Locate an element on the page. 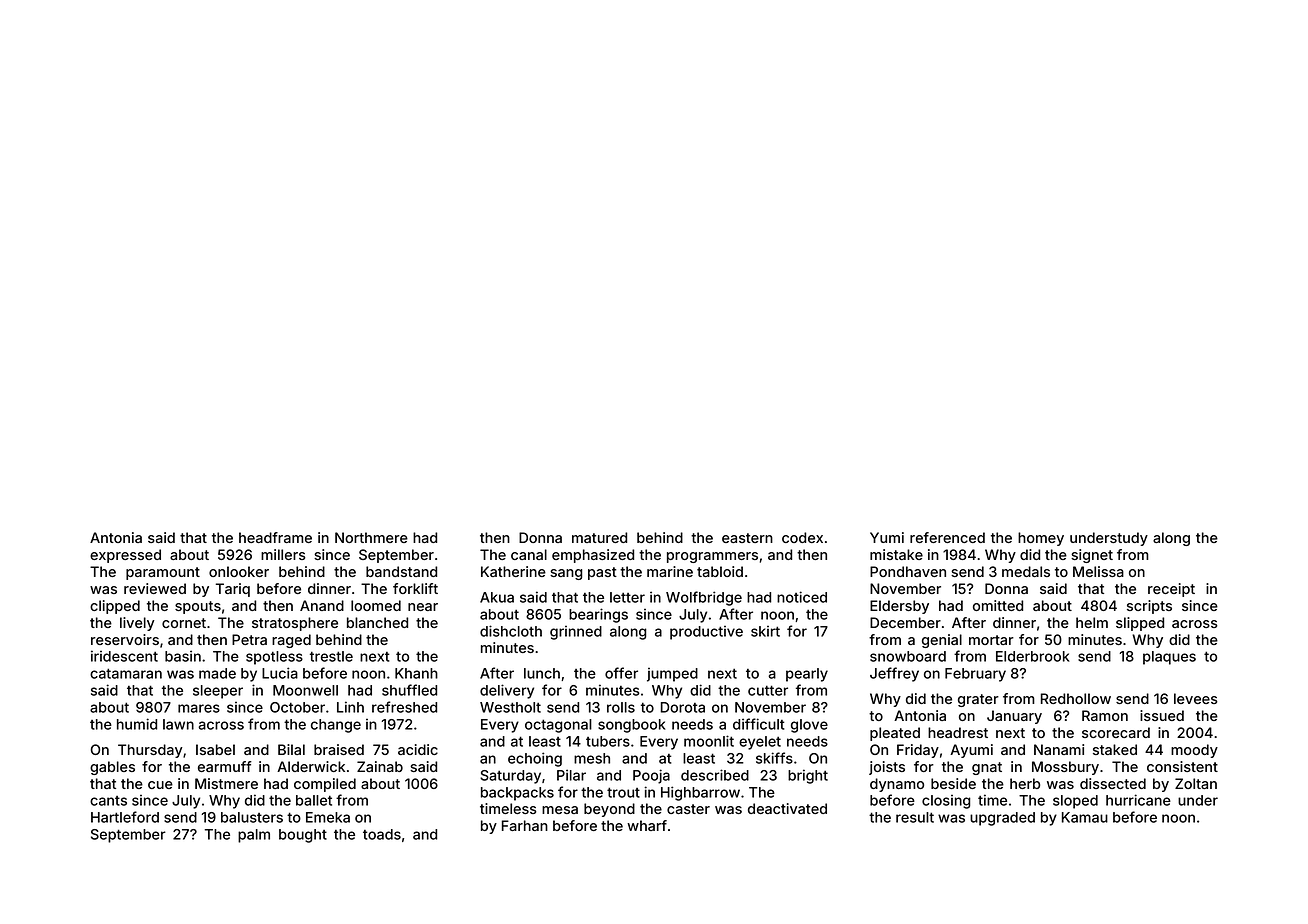  snowboard is located at coordinates (908, 656).
